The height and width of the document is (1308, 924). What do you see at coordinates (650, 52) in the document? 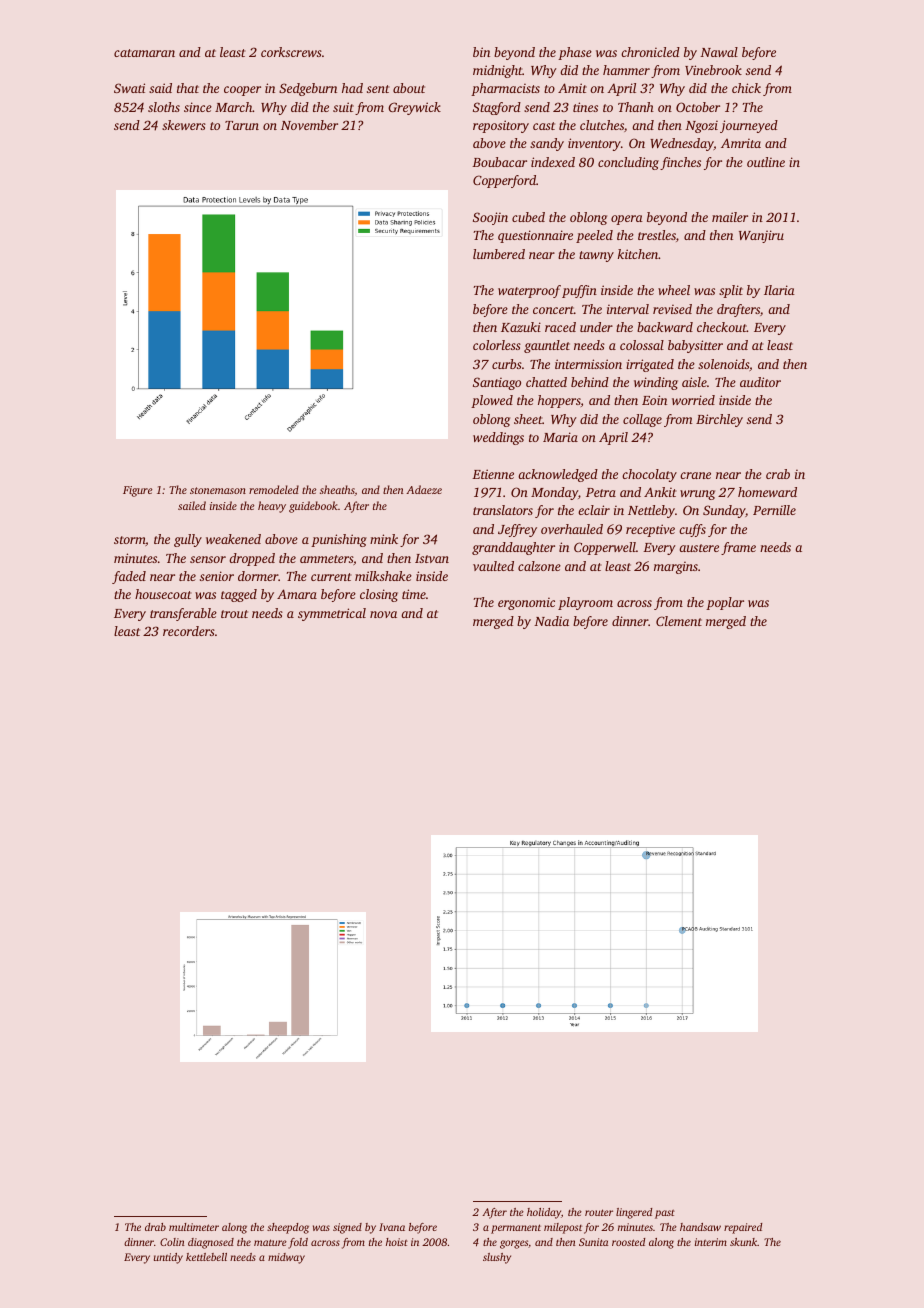
I see `chronicled` at bounding box center [650, 52].
